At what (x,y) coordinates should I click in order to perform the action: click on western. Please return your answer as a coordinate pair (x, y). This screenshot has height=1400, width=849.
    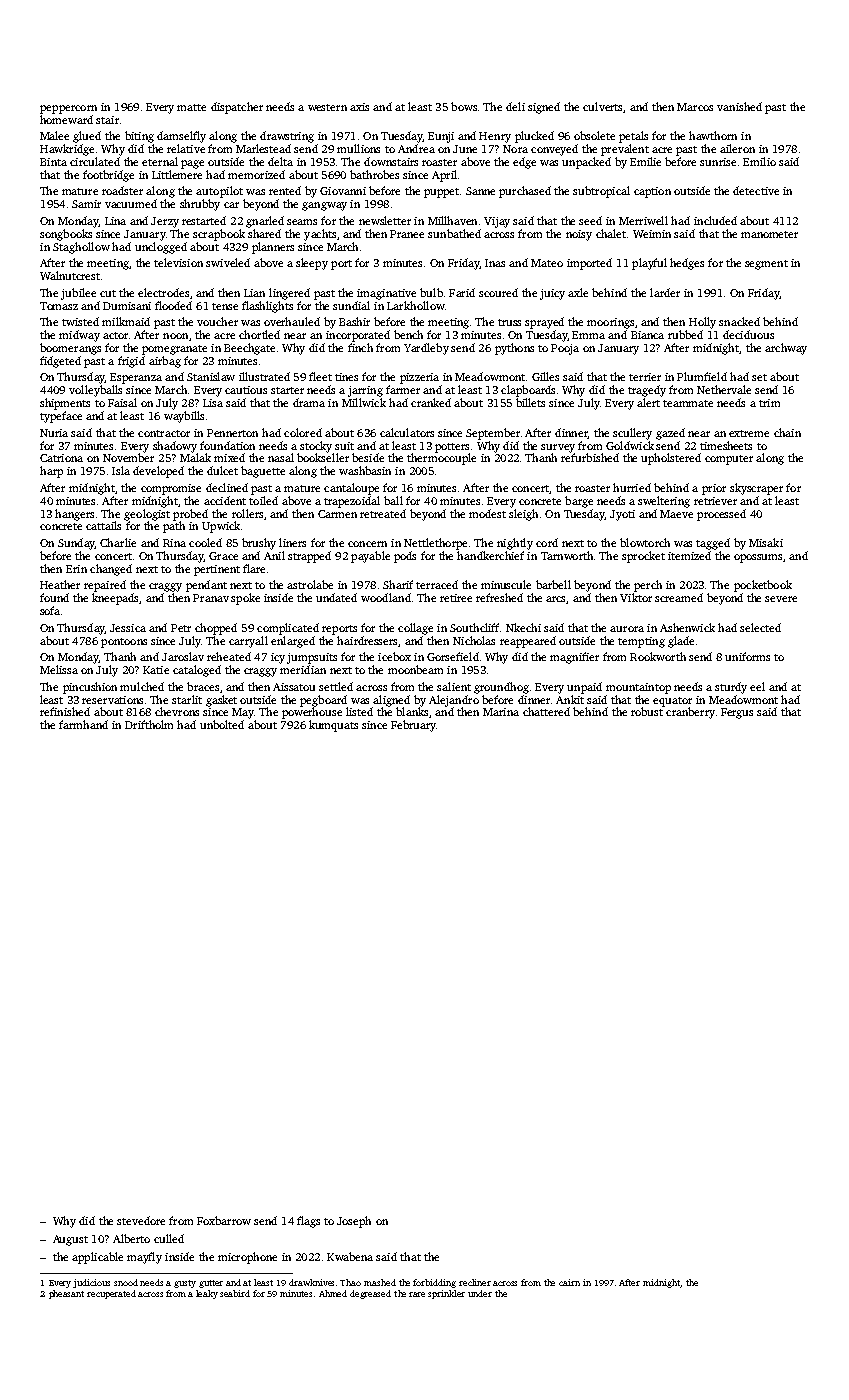
    Looking at the image, I should click on (327, 107).
